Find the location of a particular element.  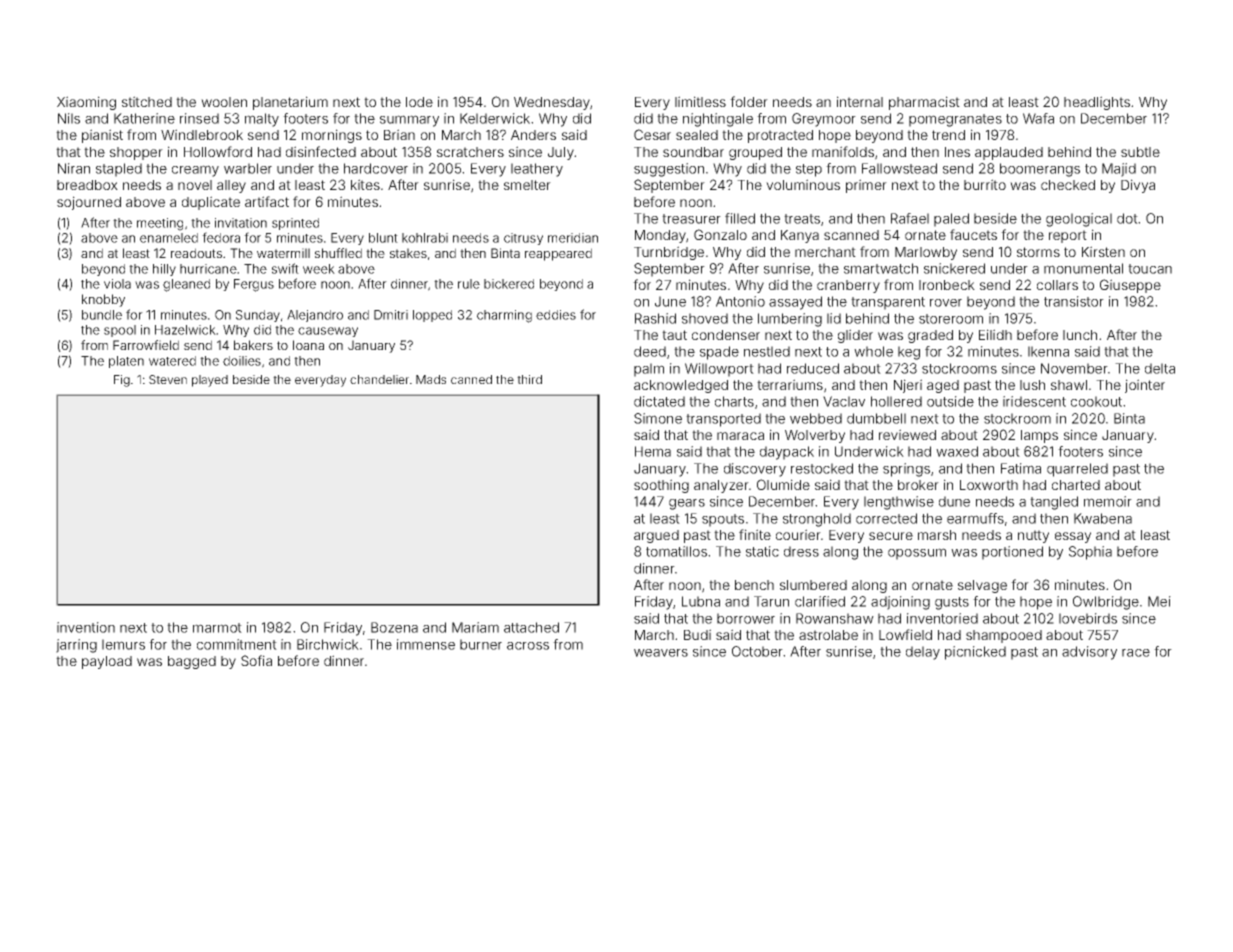

bagged is located at coordinates (192, 662).
